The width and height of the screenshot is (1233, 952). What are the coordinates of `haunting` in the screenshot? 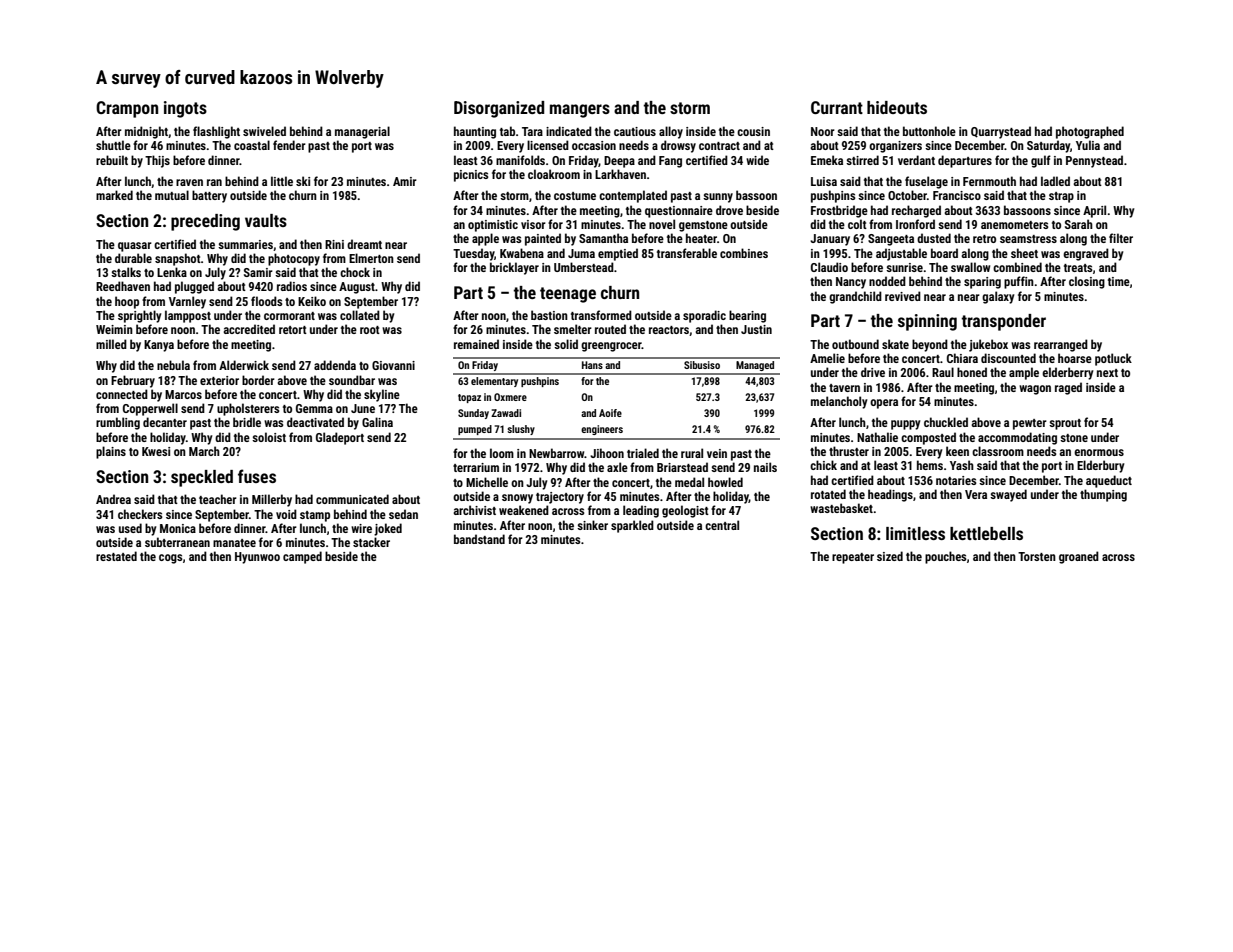 It's located at (475, 132).
